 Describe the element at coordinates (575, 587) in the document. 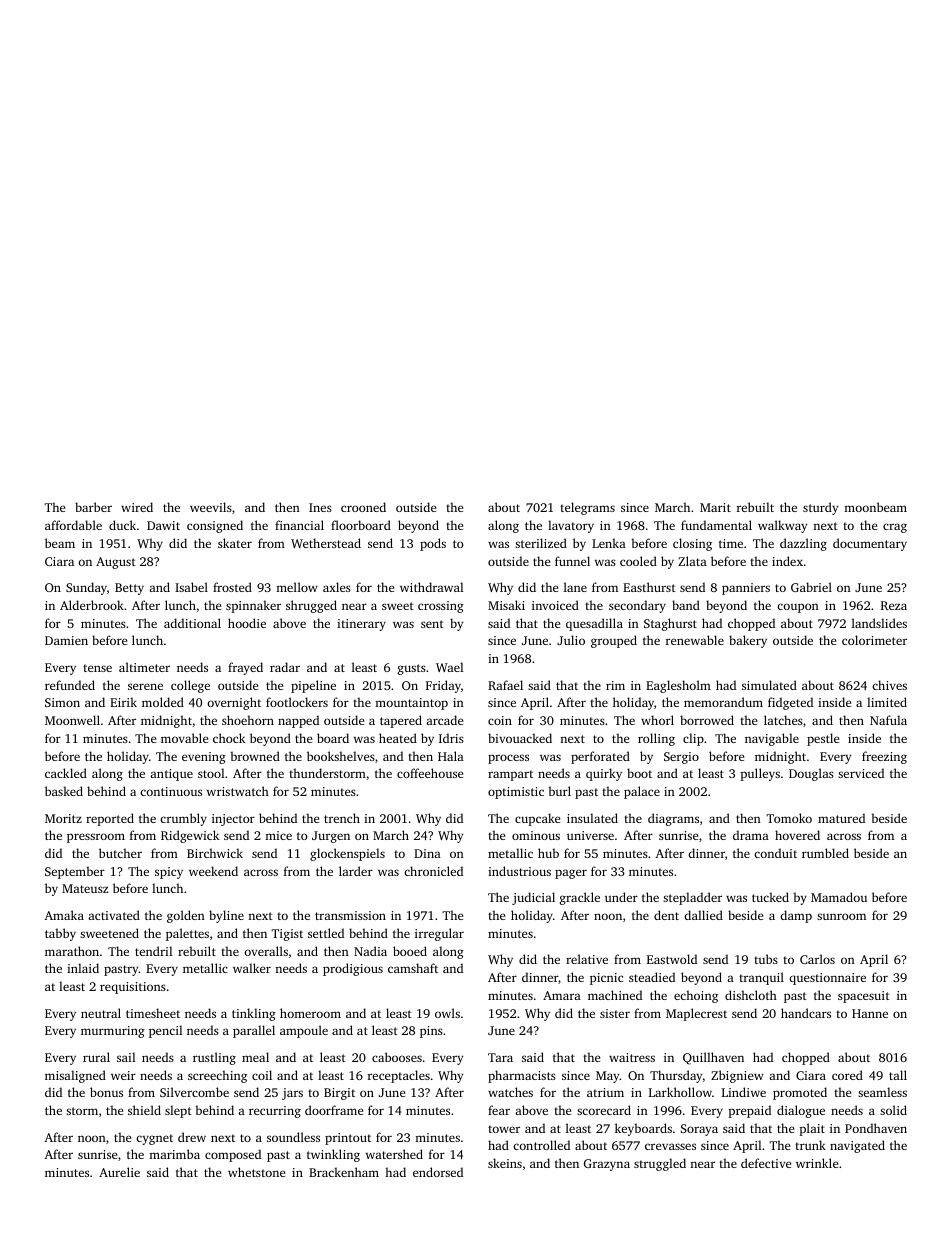

I see `lane` at that location.
